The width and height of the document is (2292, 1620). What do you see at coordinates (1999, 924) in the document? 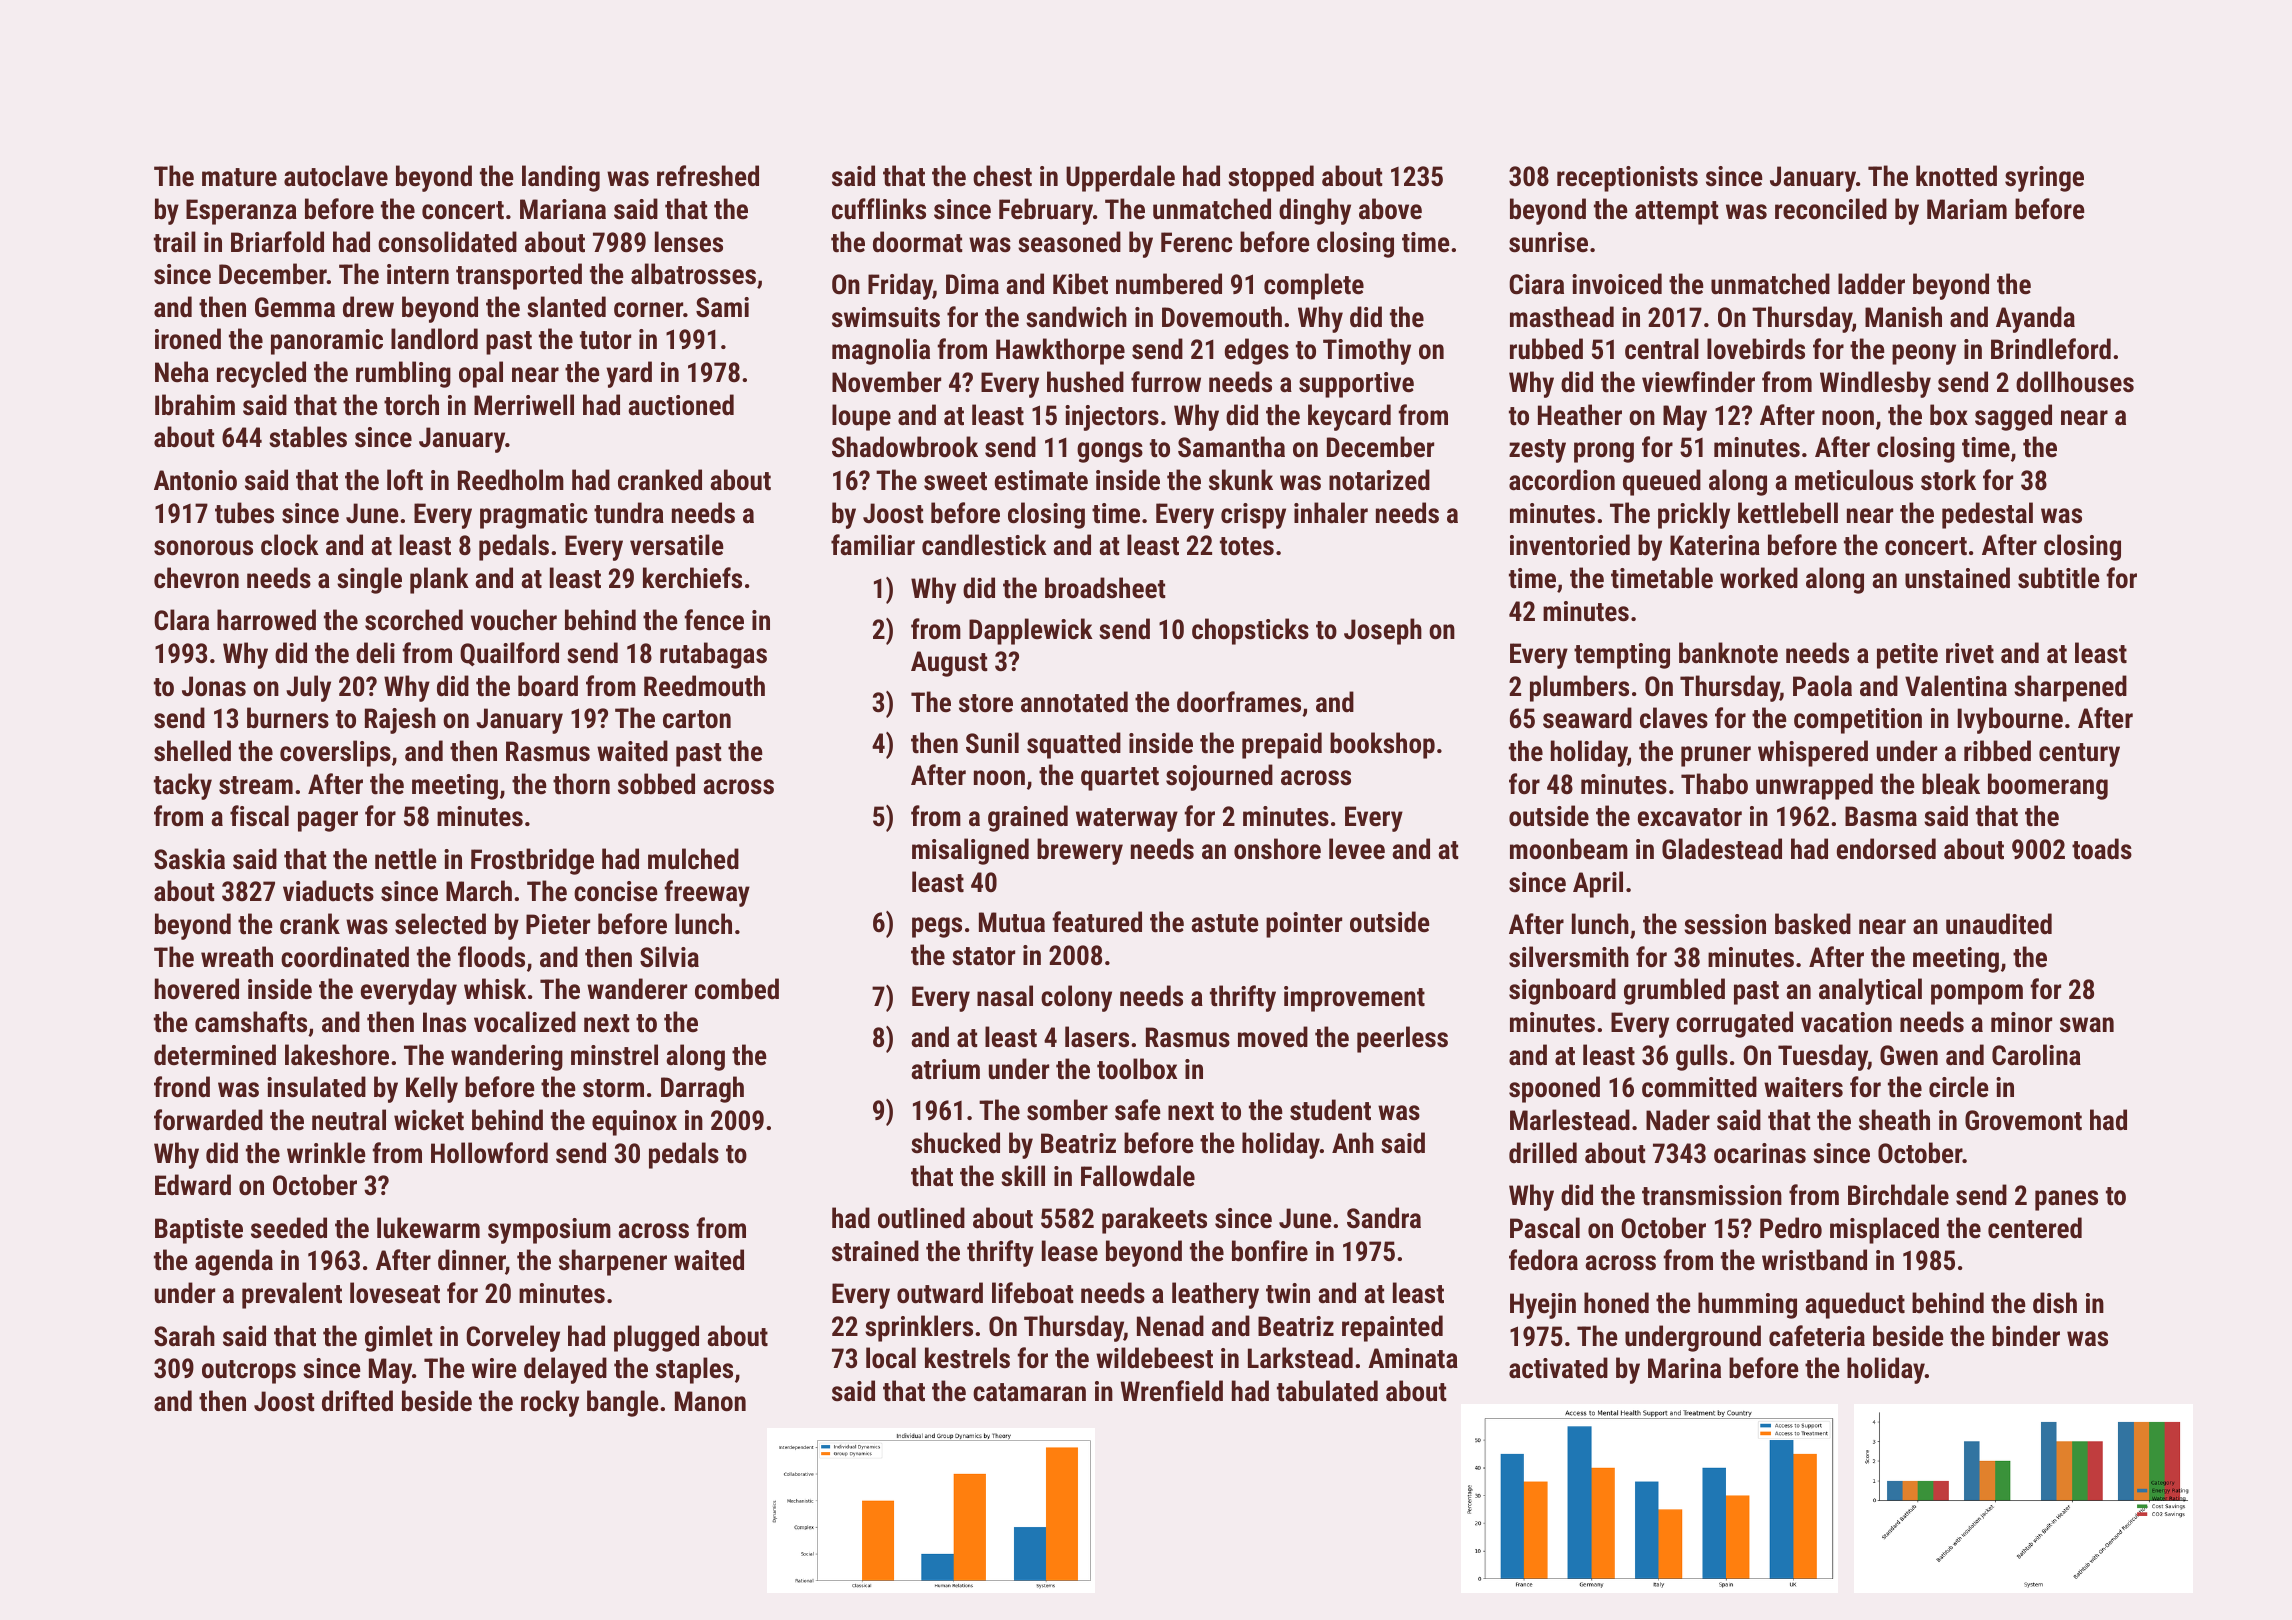
I see `unaudited` at bounding box center [1999, 924].
